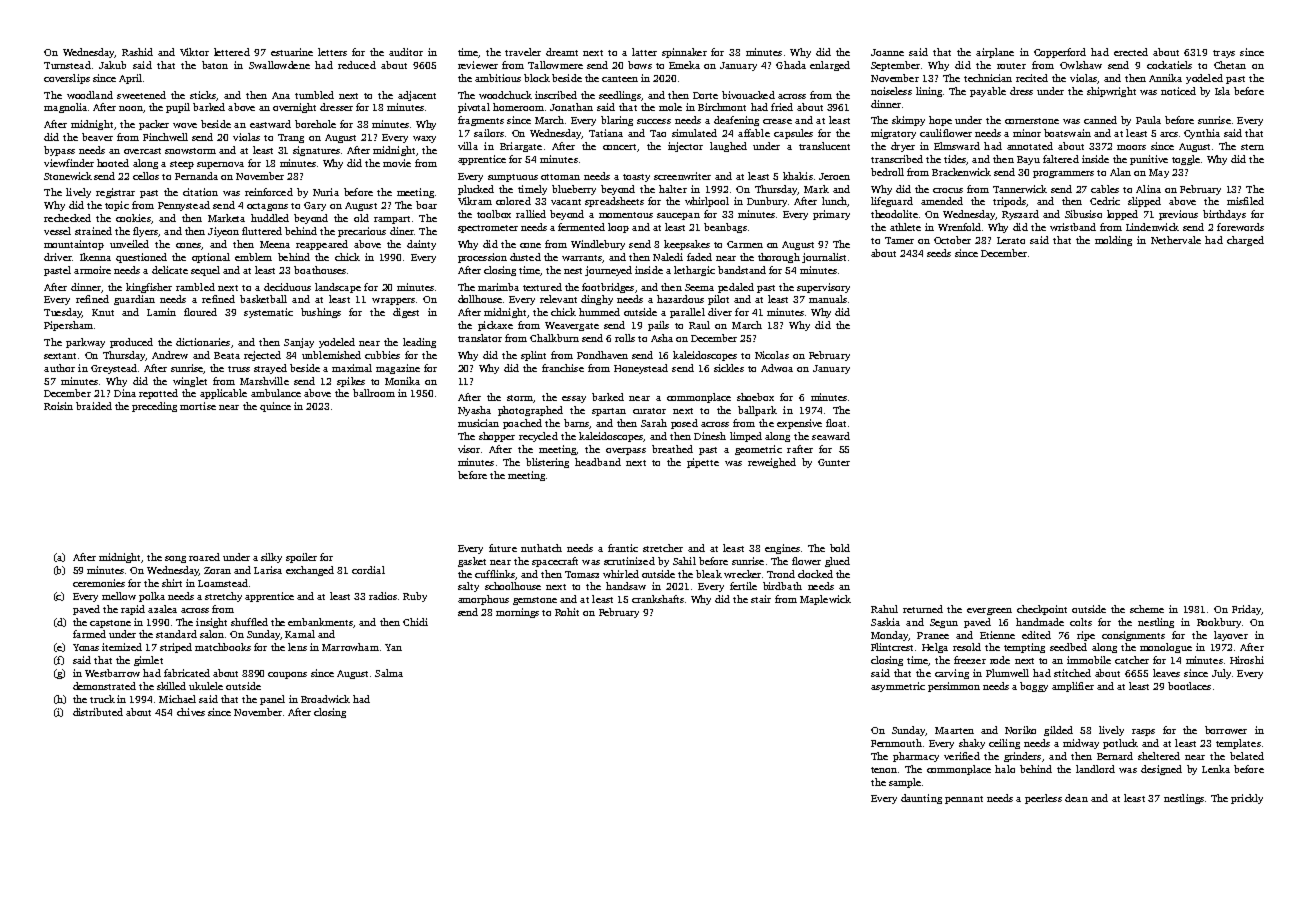 The width and height of the screenshot is (1308, 924). What do you see at coordinates (1176, 240) in the screenshot?
I see `Nethervale` at bounding box center [1176, 240].
